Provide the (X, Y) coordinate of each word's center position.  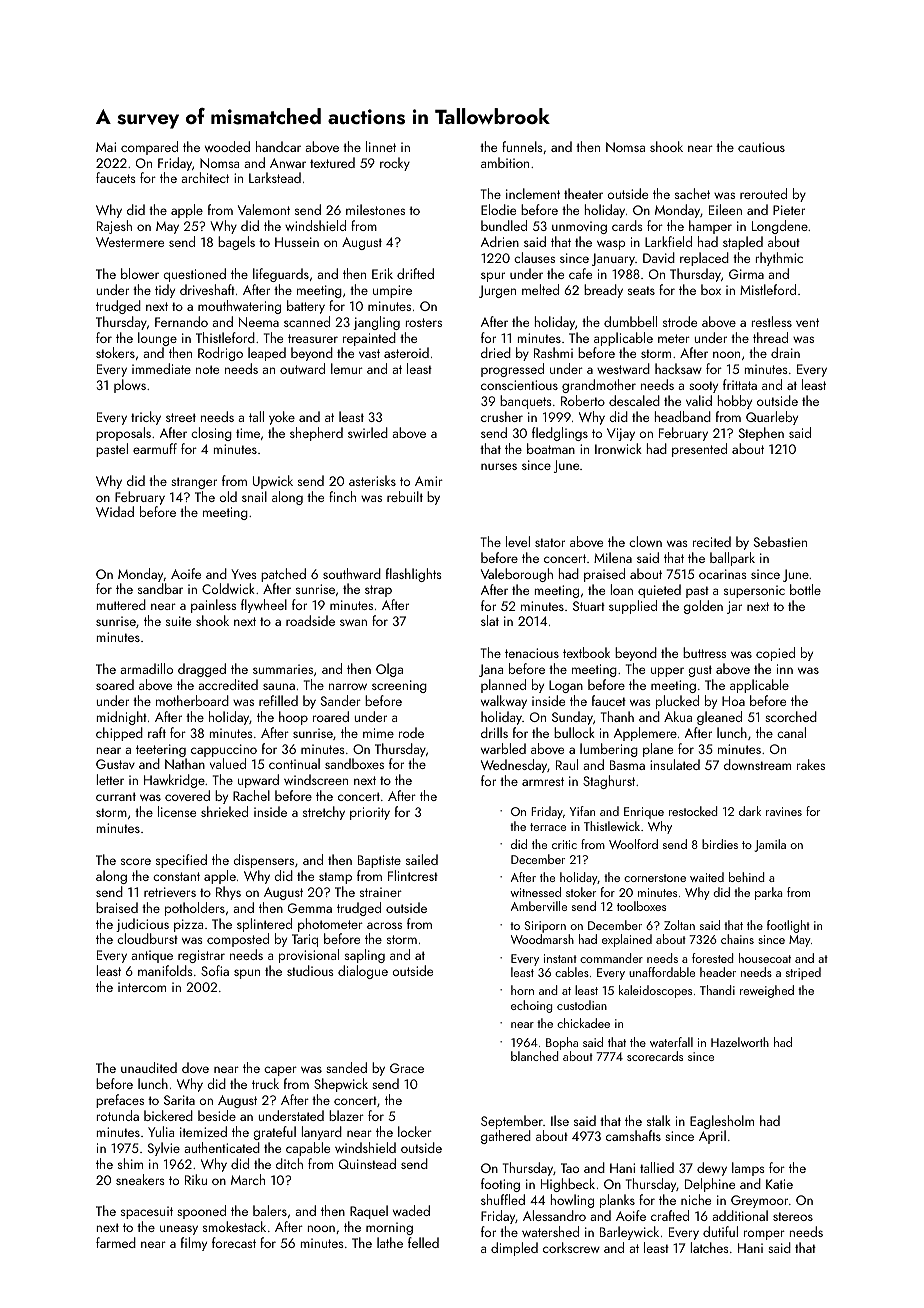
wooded (227, 146)
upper (667, 672)
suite (178, 621)
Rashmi (553, 352)
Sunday (572, 718)
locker (415, 1131)
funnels (522, 146)
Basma (627, 765)
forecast (234, 1242)
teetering (161, 750)
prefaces (120, 1101)
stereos (793, 1216)
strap (378, 591)
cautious (761, 147)
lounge (157, 339)
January (613, 259)
